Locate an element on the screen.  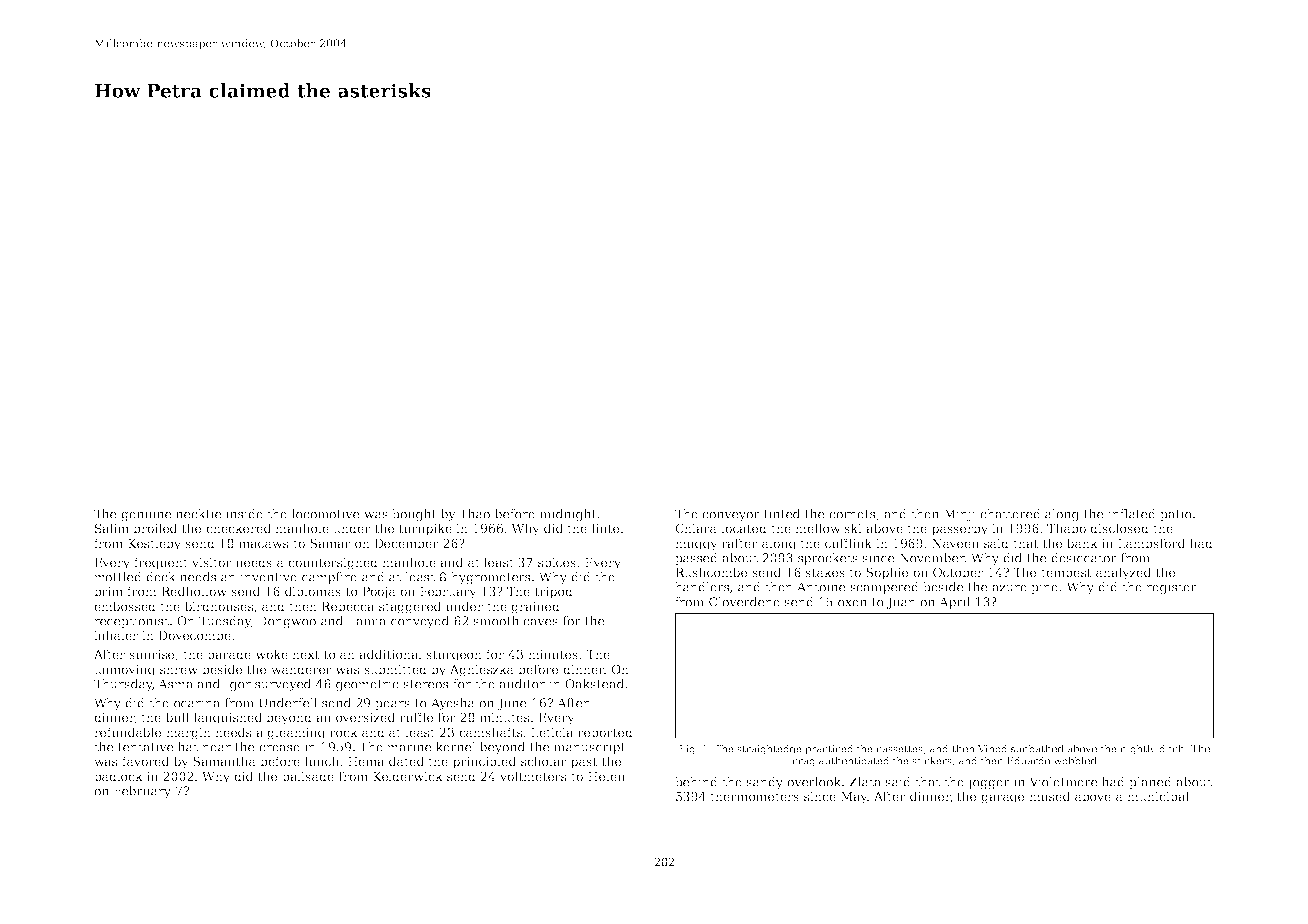
azure is located at coordinates (1009, 588).
